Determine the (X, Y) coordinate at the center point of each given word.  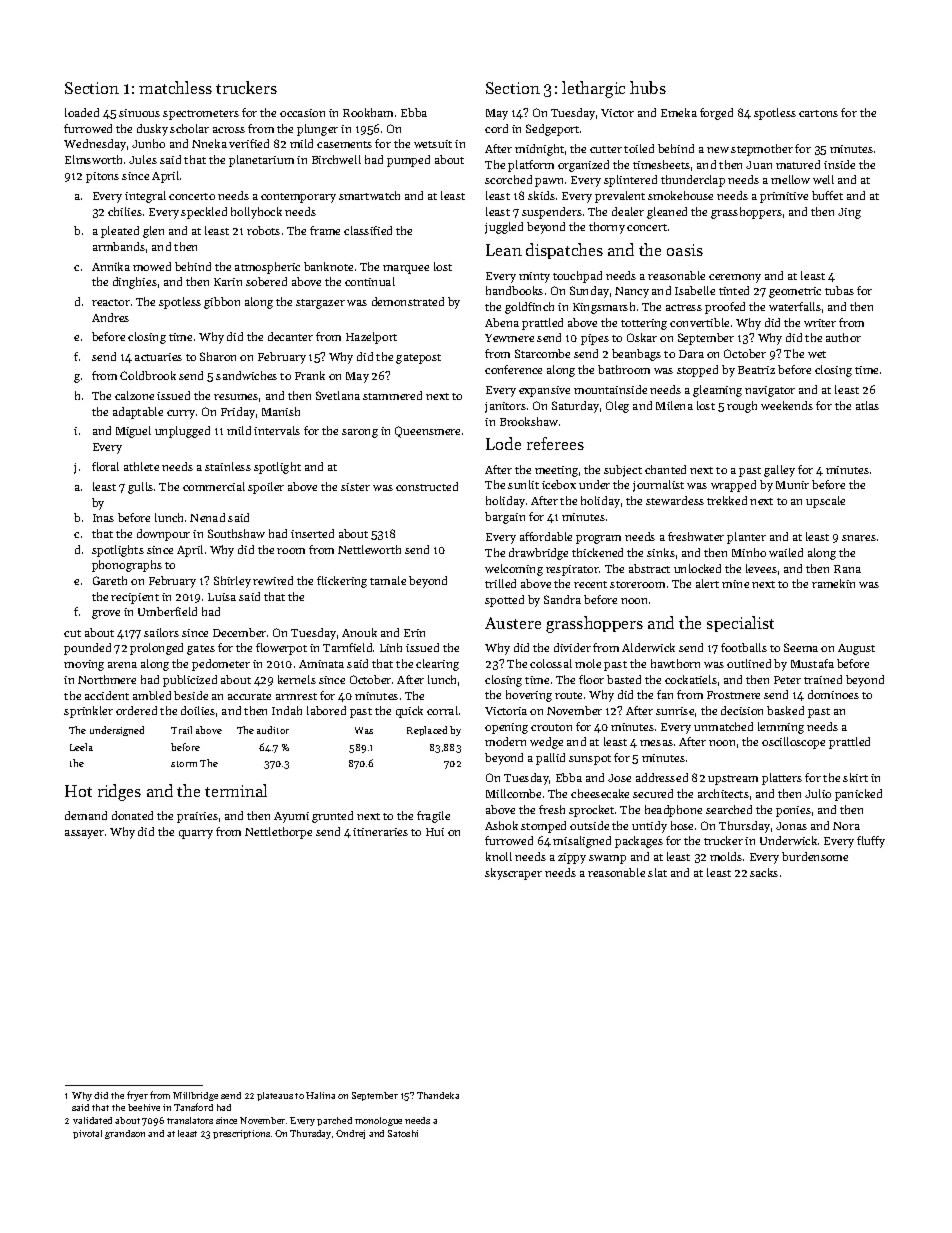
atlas (867, 405)
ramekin (833, 583)
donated (132, 815)
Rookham (368, 112)
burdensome (815, 856)
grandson (125, 1134)
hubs (648, 87)
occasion (302, 113)
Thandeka (438, 1095)
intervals (277, 430)
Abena (502, 322)
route (568, 695)
